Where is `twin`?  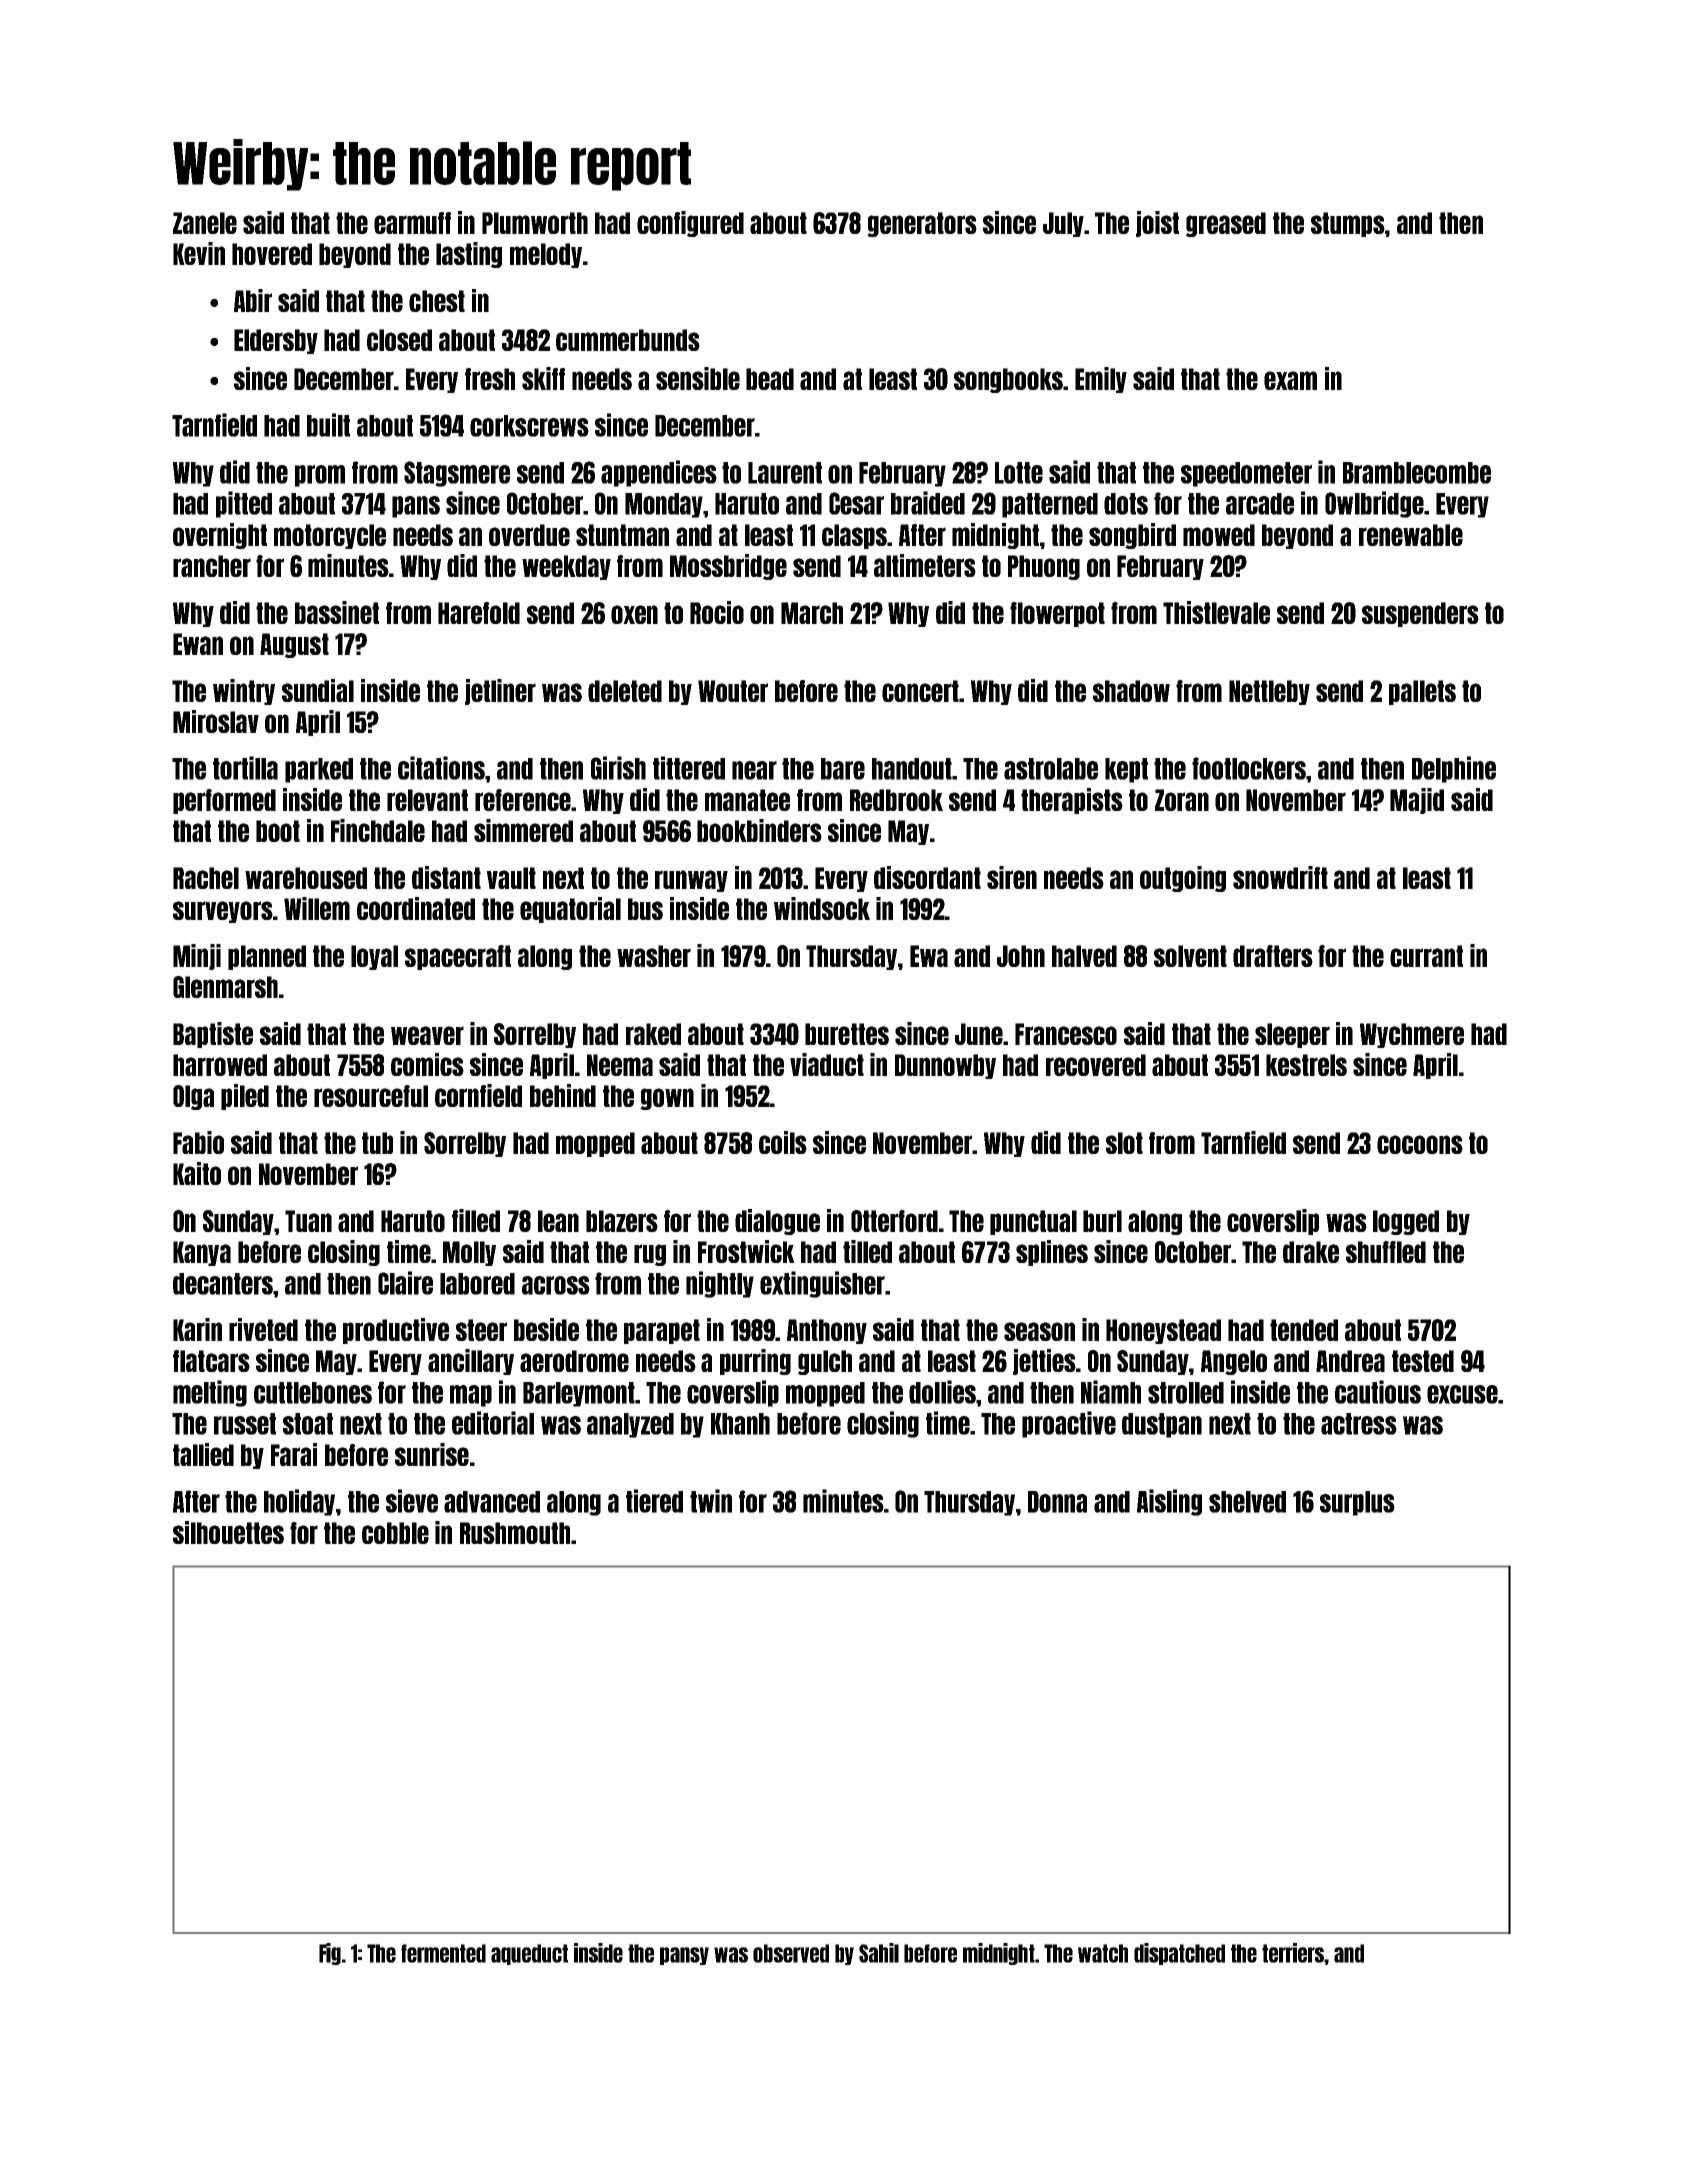
twin is located at coordinates (711, 1501).
